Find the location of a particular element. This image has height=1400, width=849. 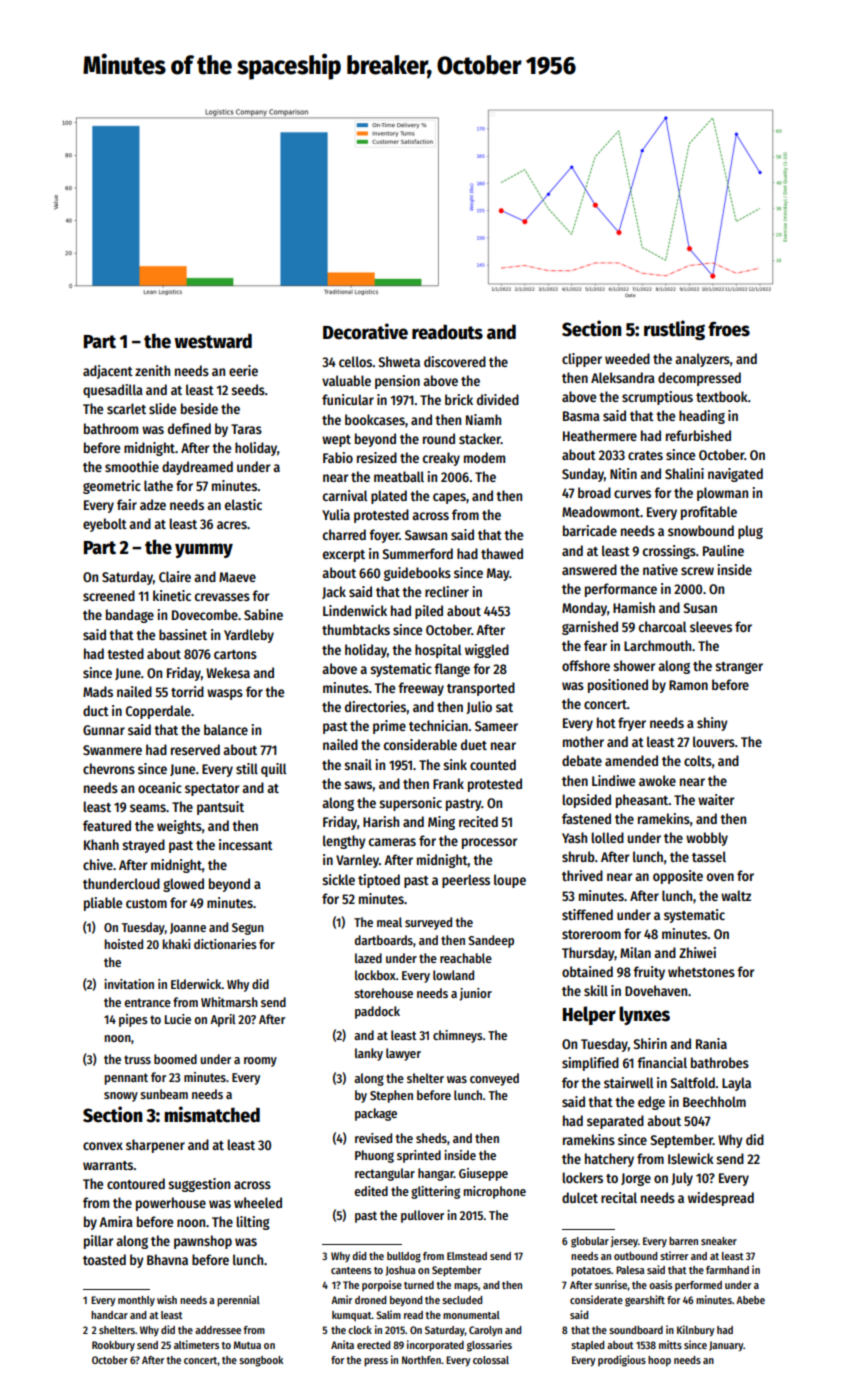

adjacent is located at coordinates (108, 372).
